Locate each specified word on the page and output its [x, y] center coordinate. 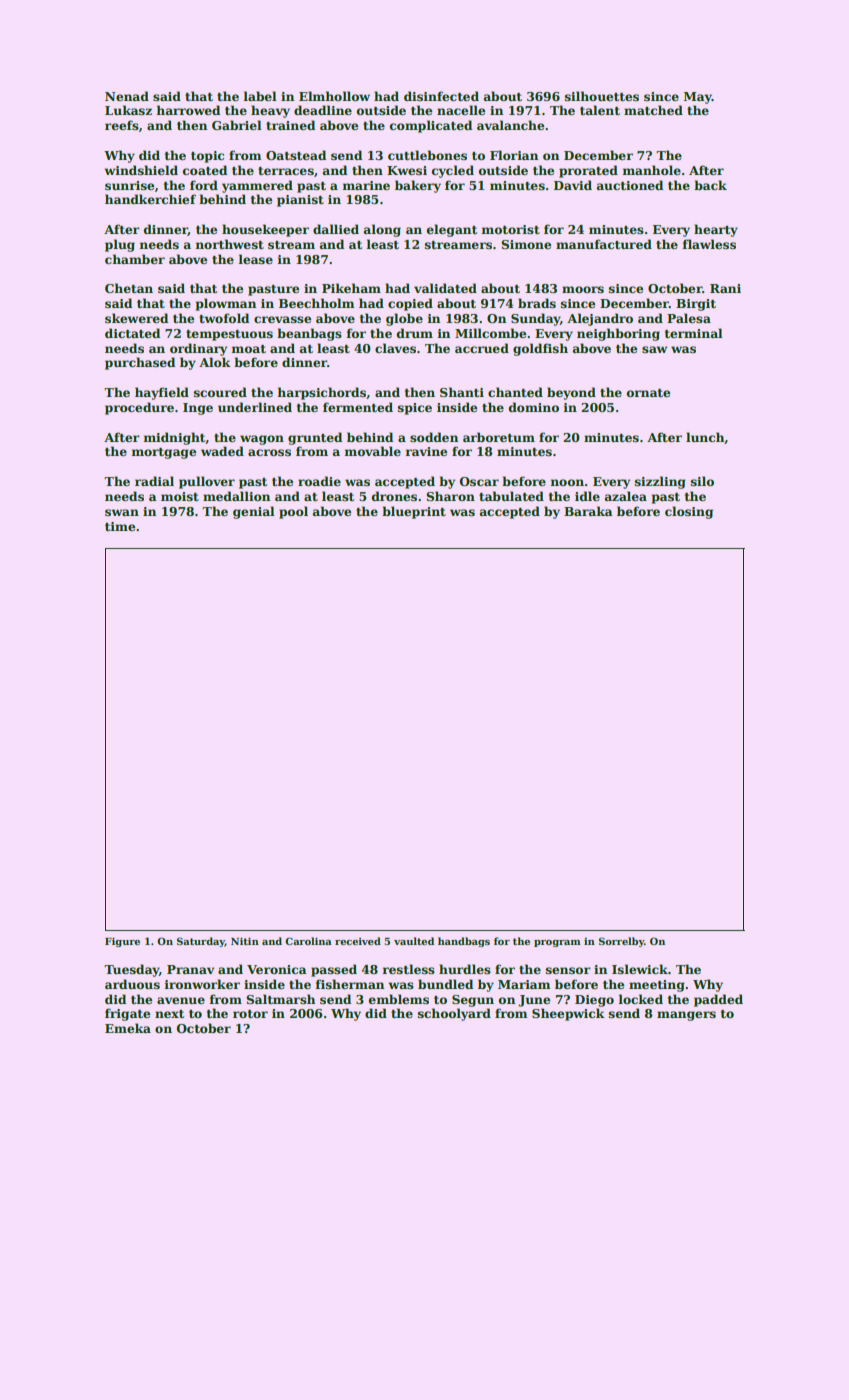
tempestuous [229, 335]
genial [254, 512]
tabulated [511, 496]
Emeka [128, 1028]
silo [702, 481]
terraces [286, 171]
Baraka [588, 511]
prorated [588, 171]
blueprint [414, 512]
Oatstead [296, 155]
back [710, 185]
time [120, 526]
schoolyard [454, 1014]
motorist [511, 229]
